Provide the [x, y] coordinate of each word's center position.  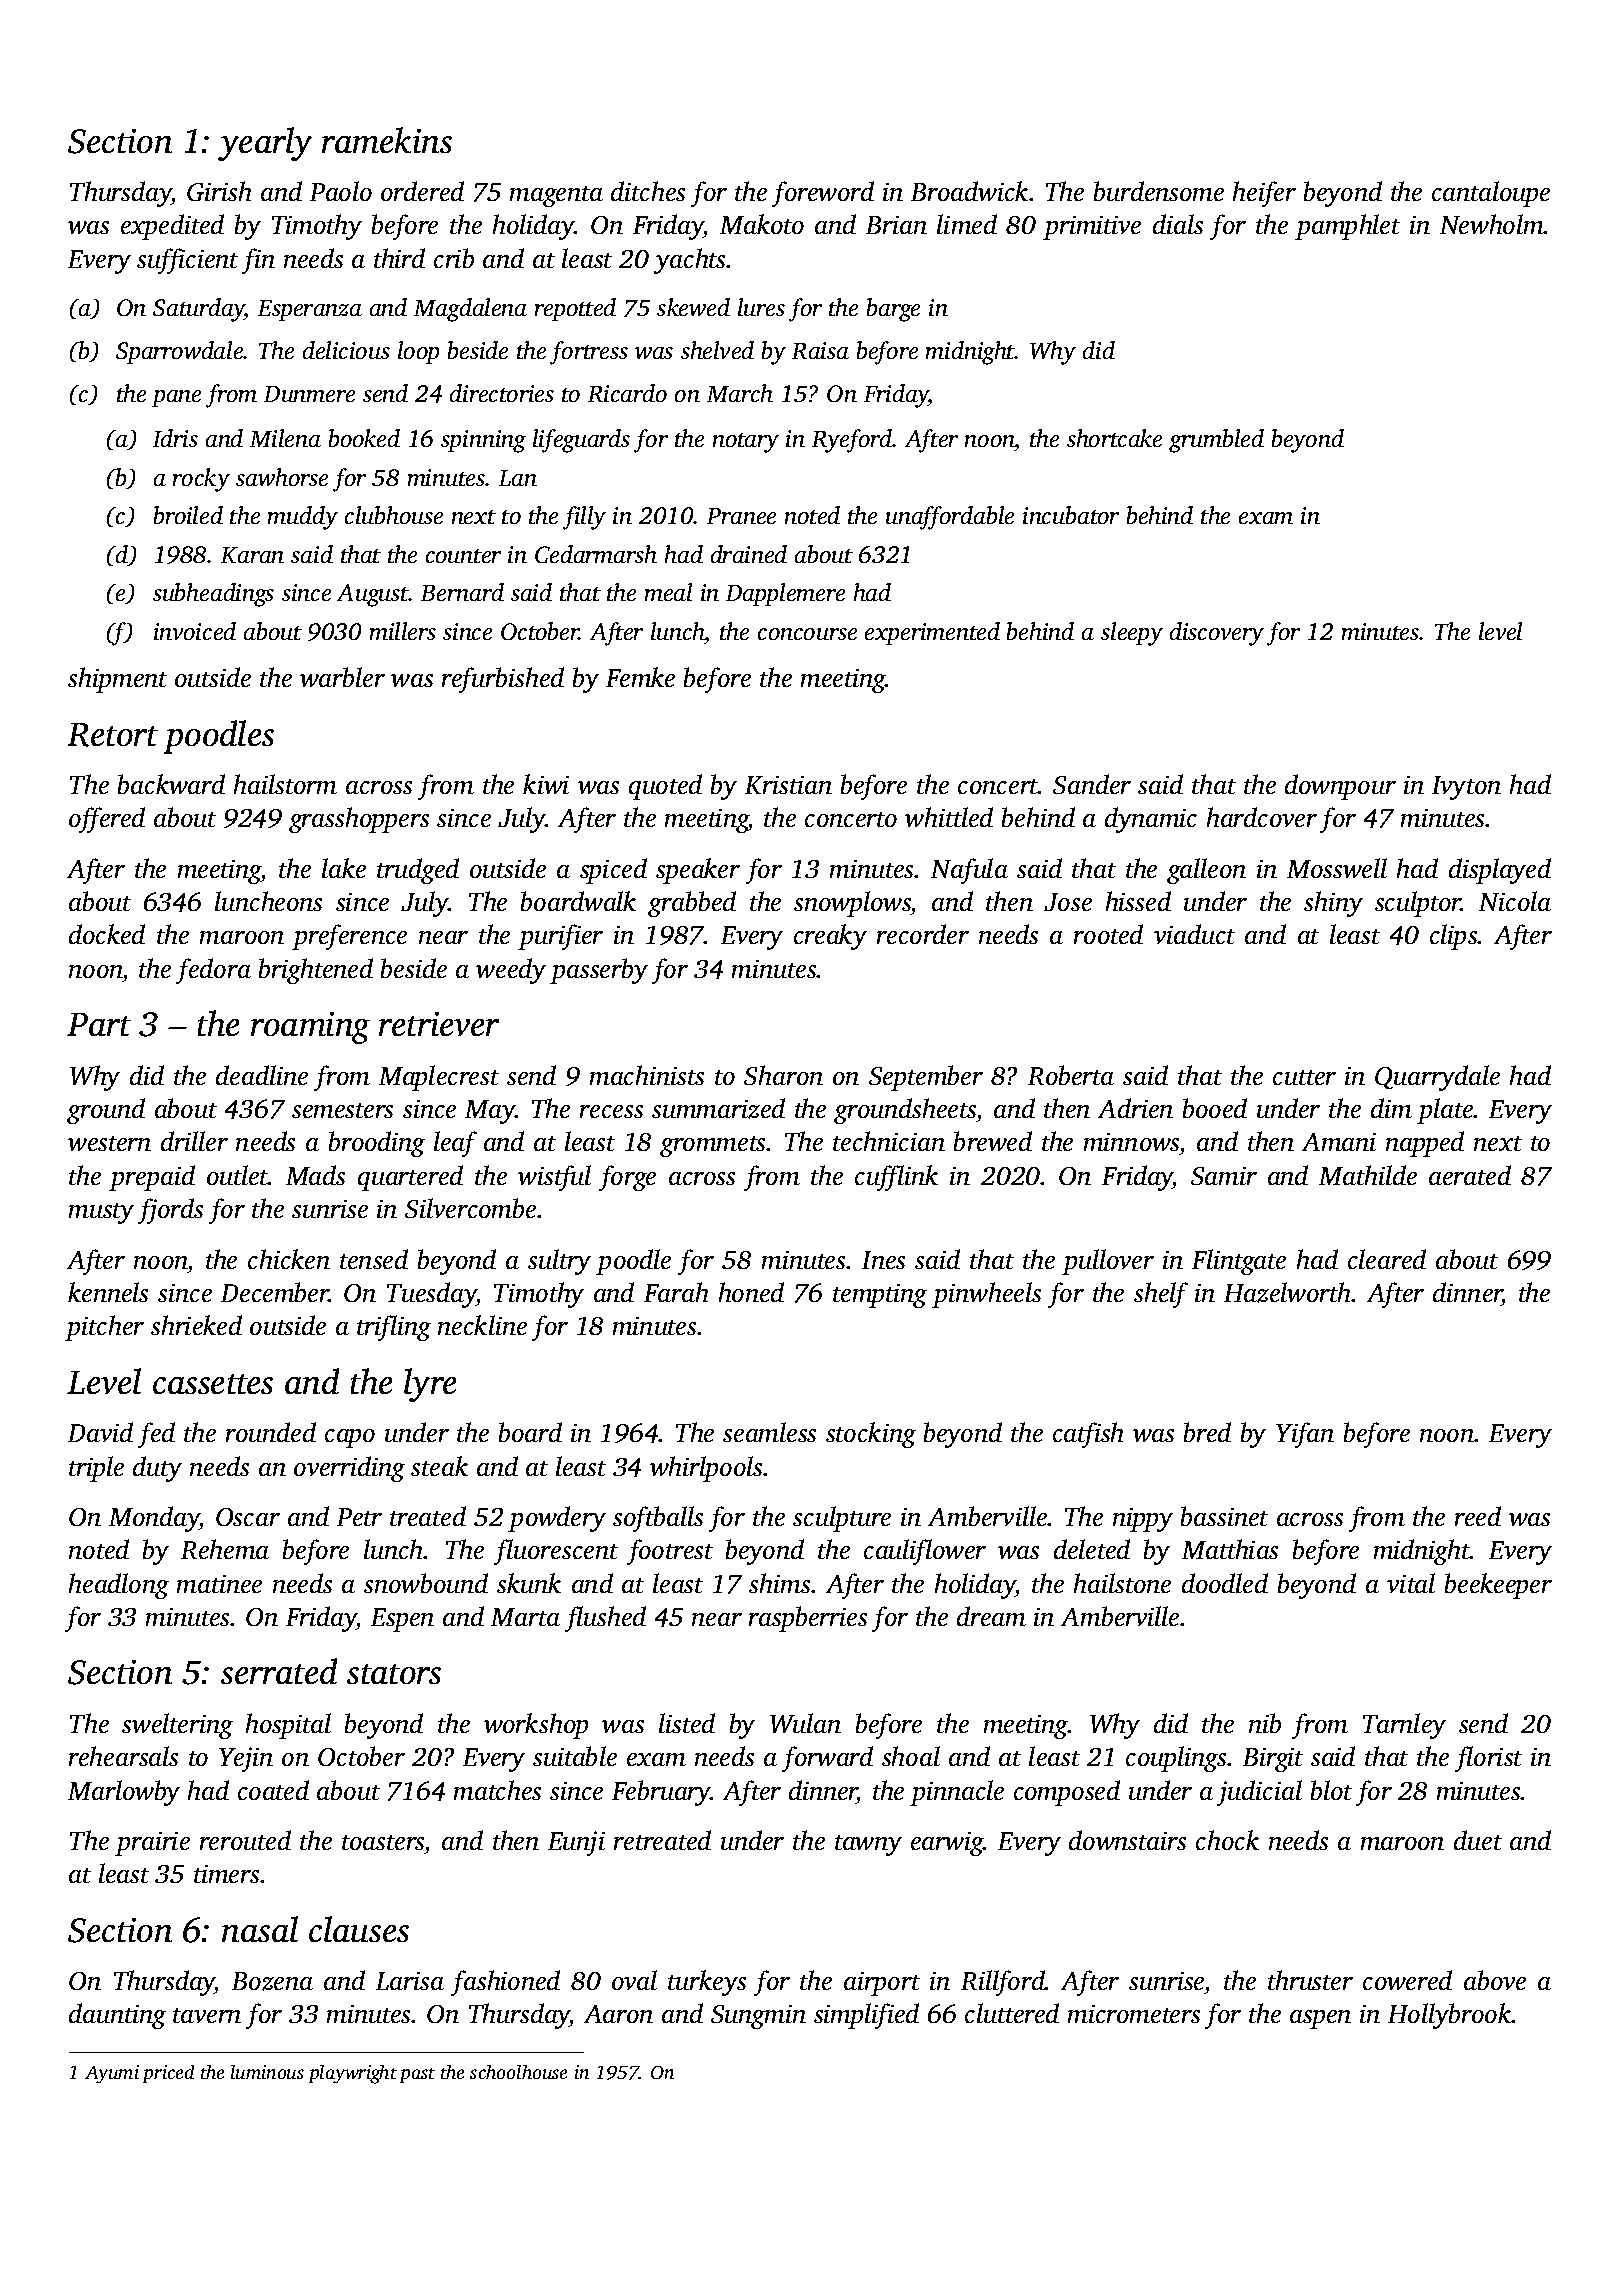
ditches [648, 191]
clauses [359, 1929]
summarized [718, 1108]
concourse [807, 634]
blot [1331, 1790]
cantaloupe [1491, 194]
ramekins [387, 140]
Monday [154, 1519]
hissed [1138, 901]
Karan [252, 555]
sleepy [1132, 634]
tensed [374, 1259]
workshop [536, 1726]
